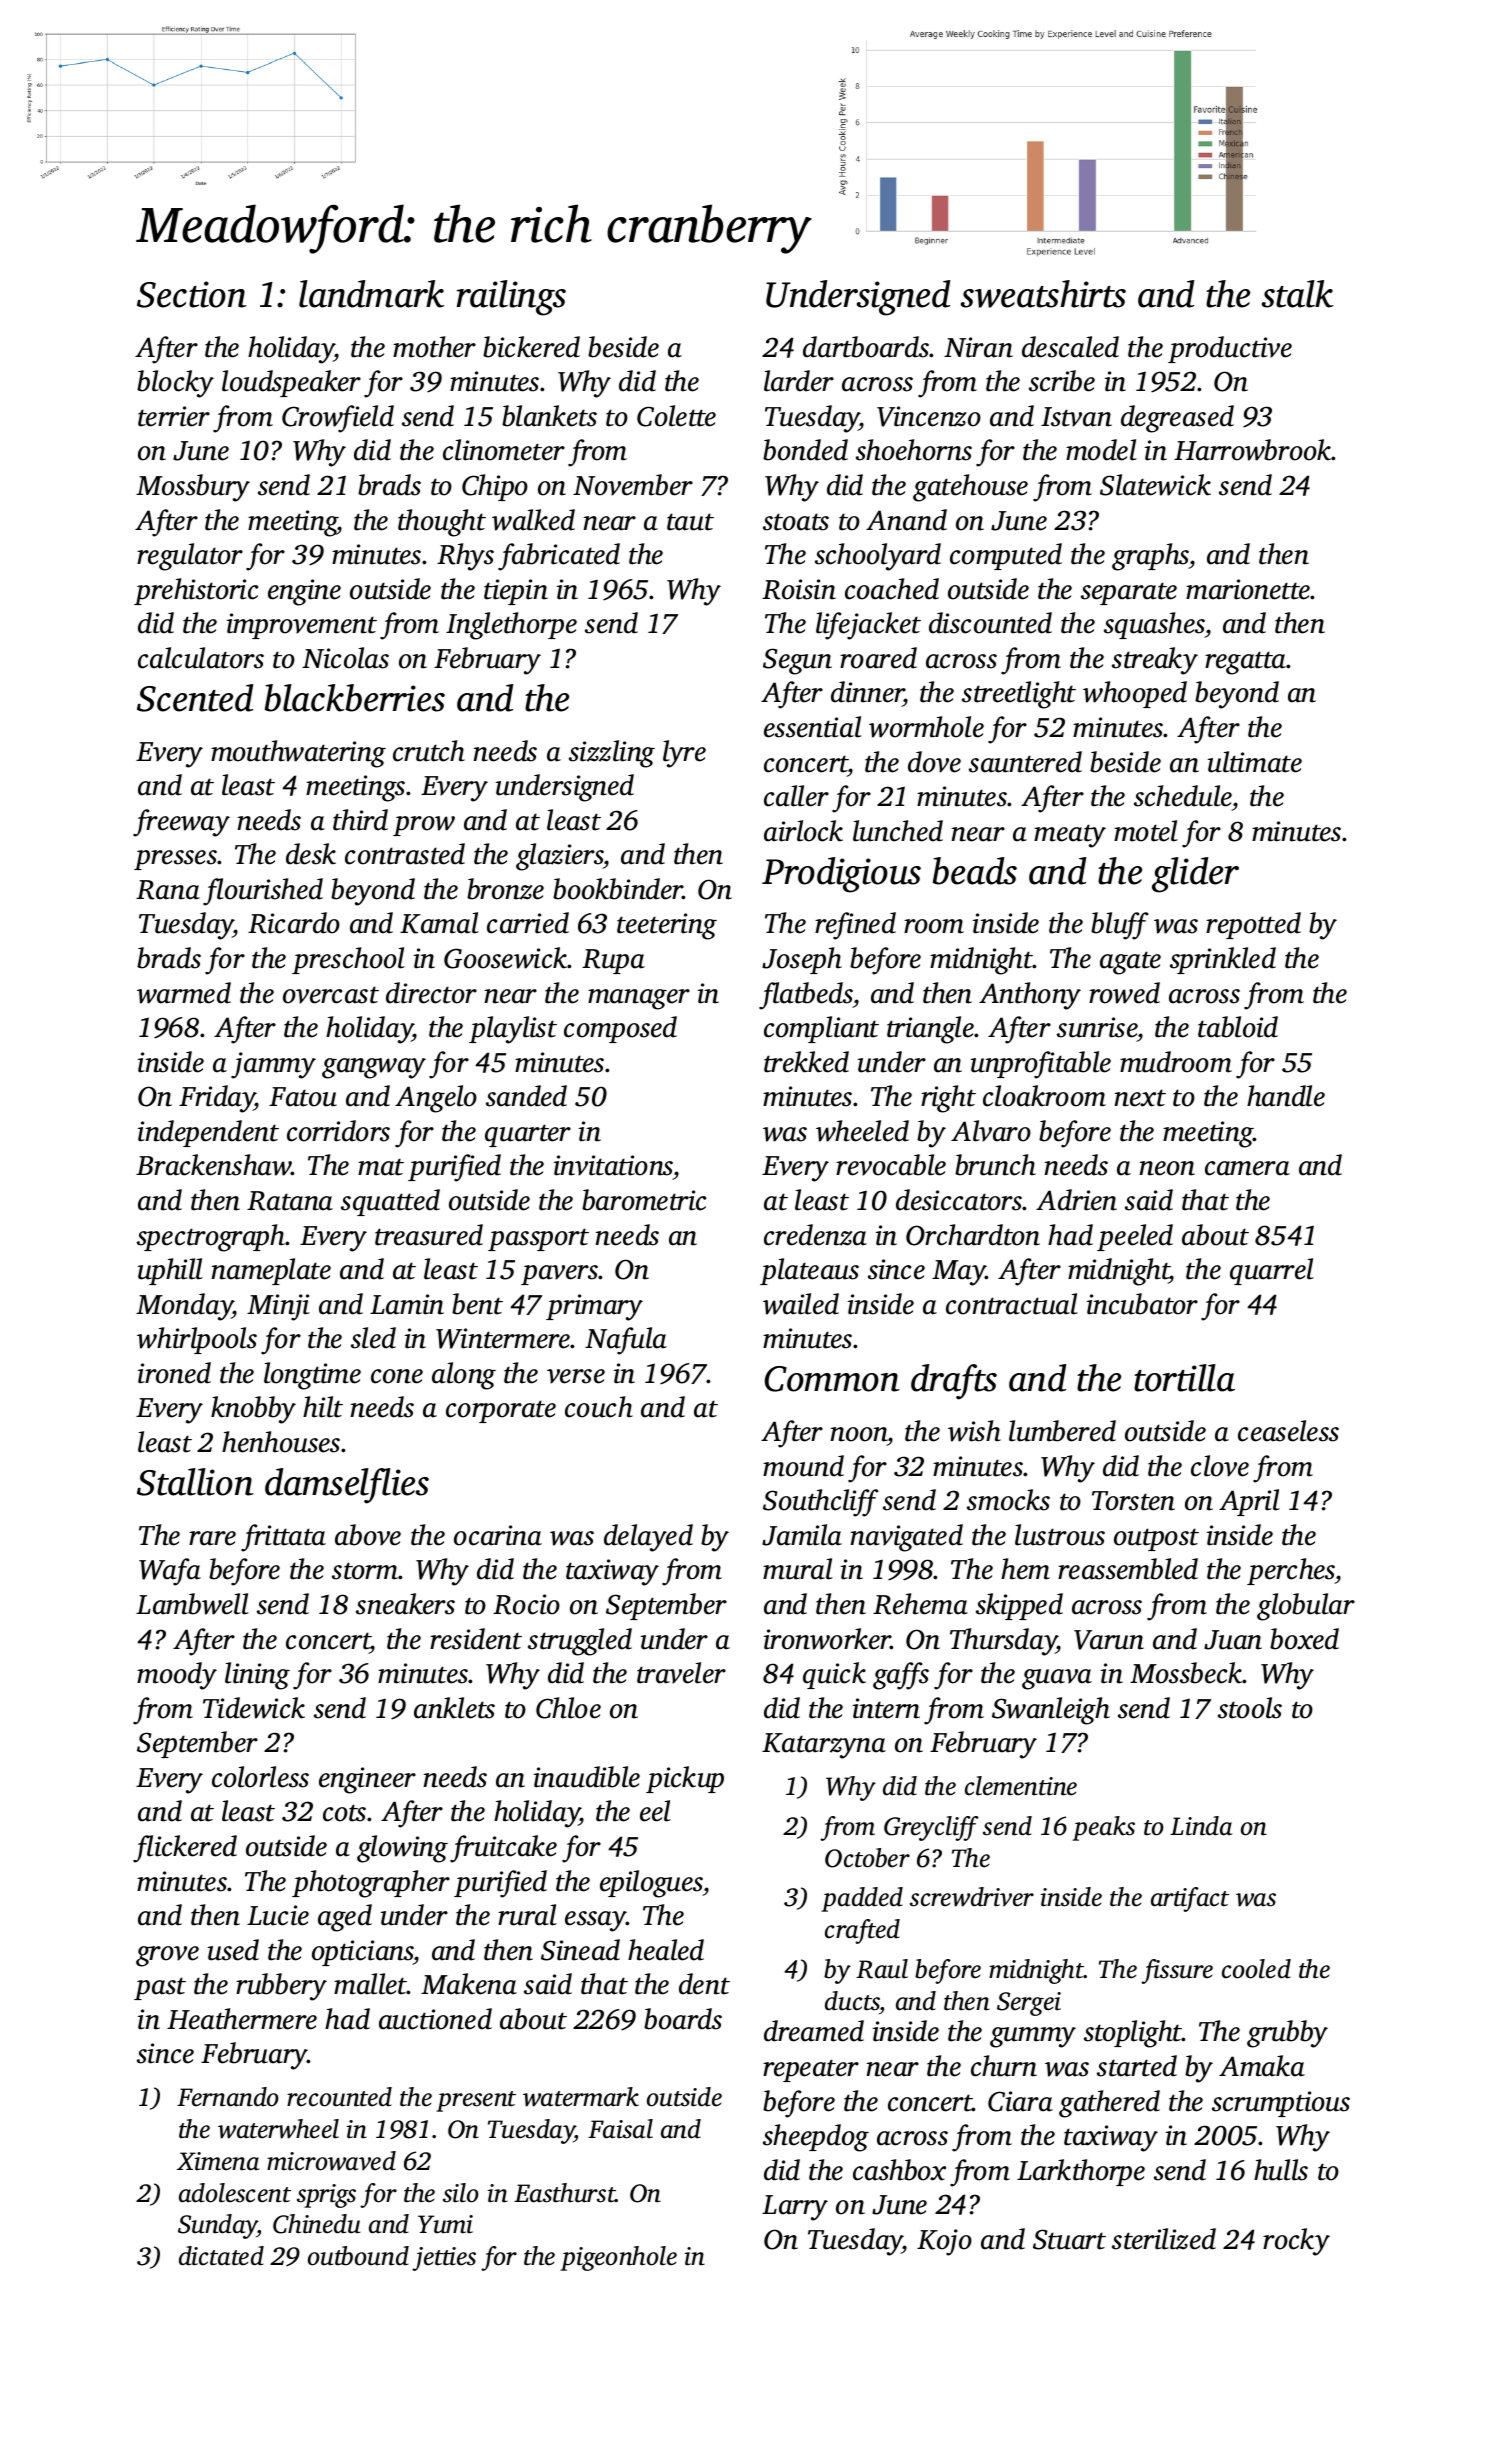 The image size is (1496, 2464). What do you see at coordinates (185, 1849) in the page?
I see `flickered` at bounding box center [185, 1849].
